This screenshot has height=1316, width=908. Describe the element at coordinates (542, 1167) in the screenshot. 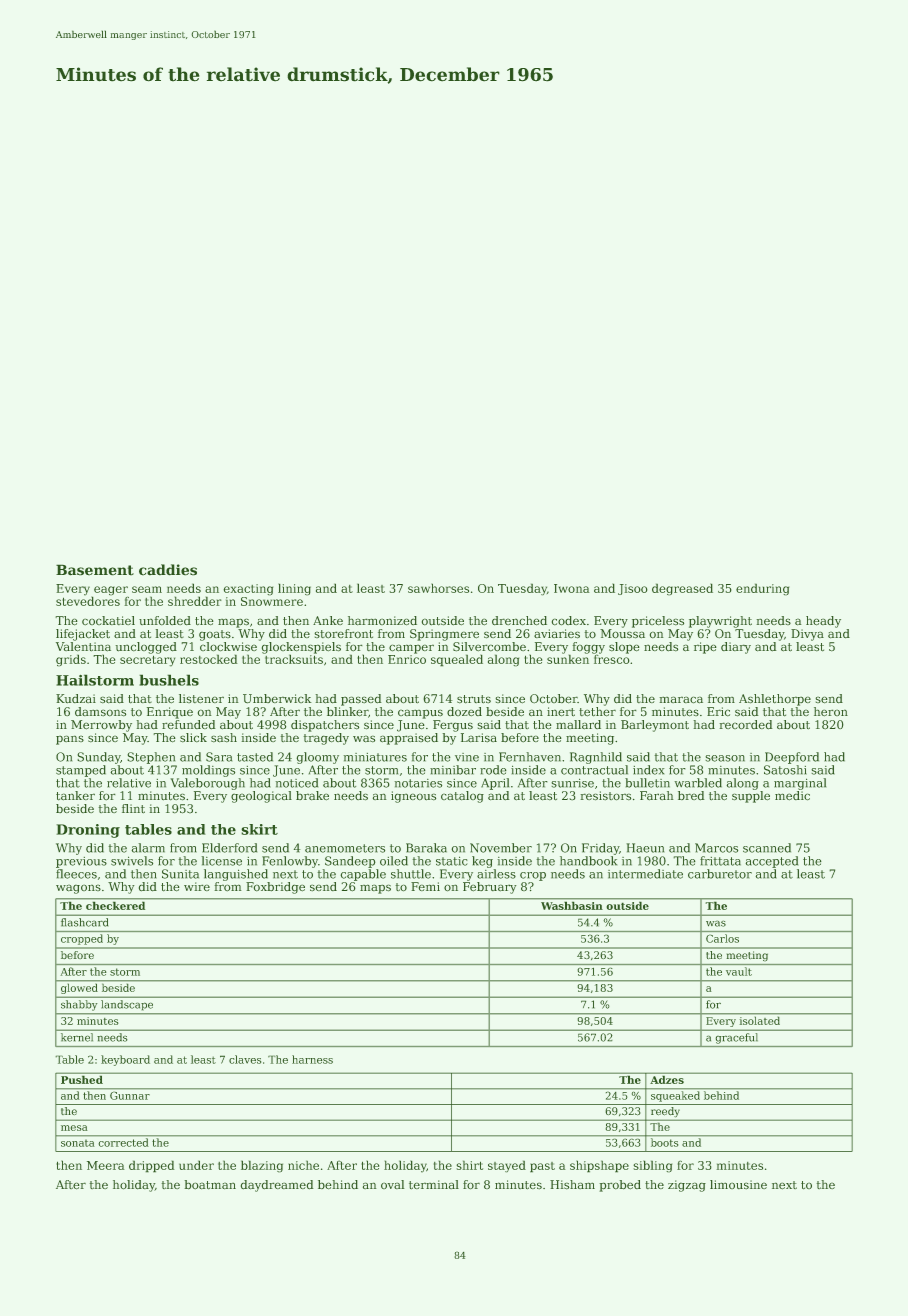

I see `past` at that location.
